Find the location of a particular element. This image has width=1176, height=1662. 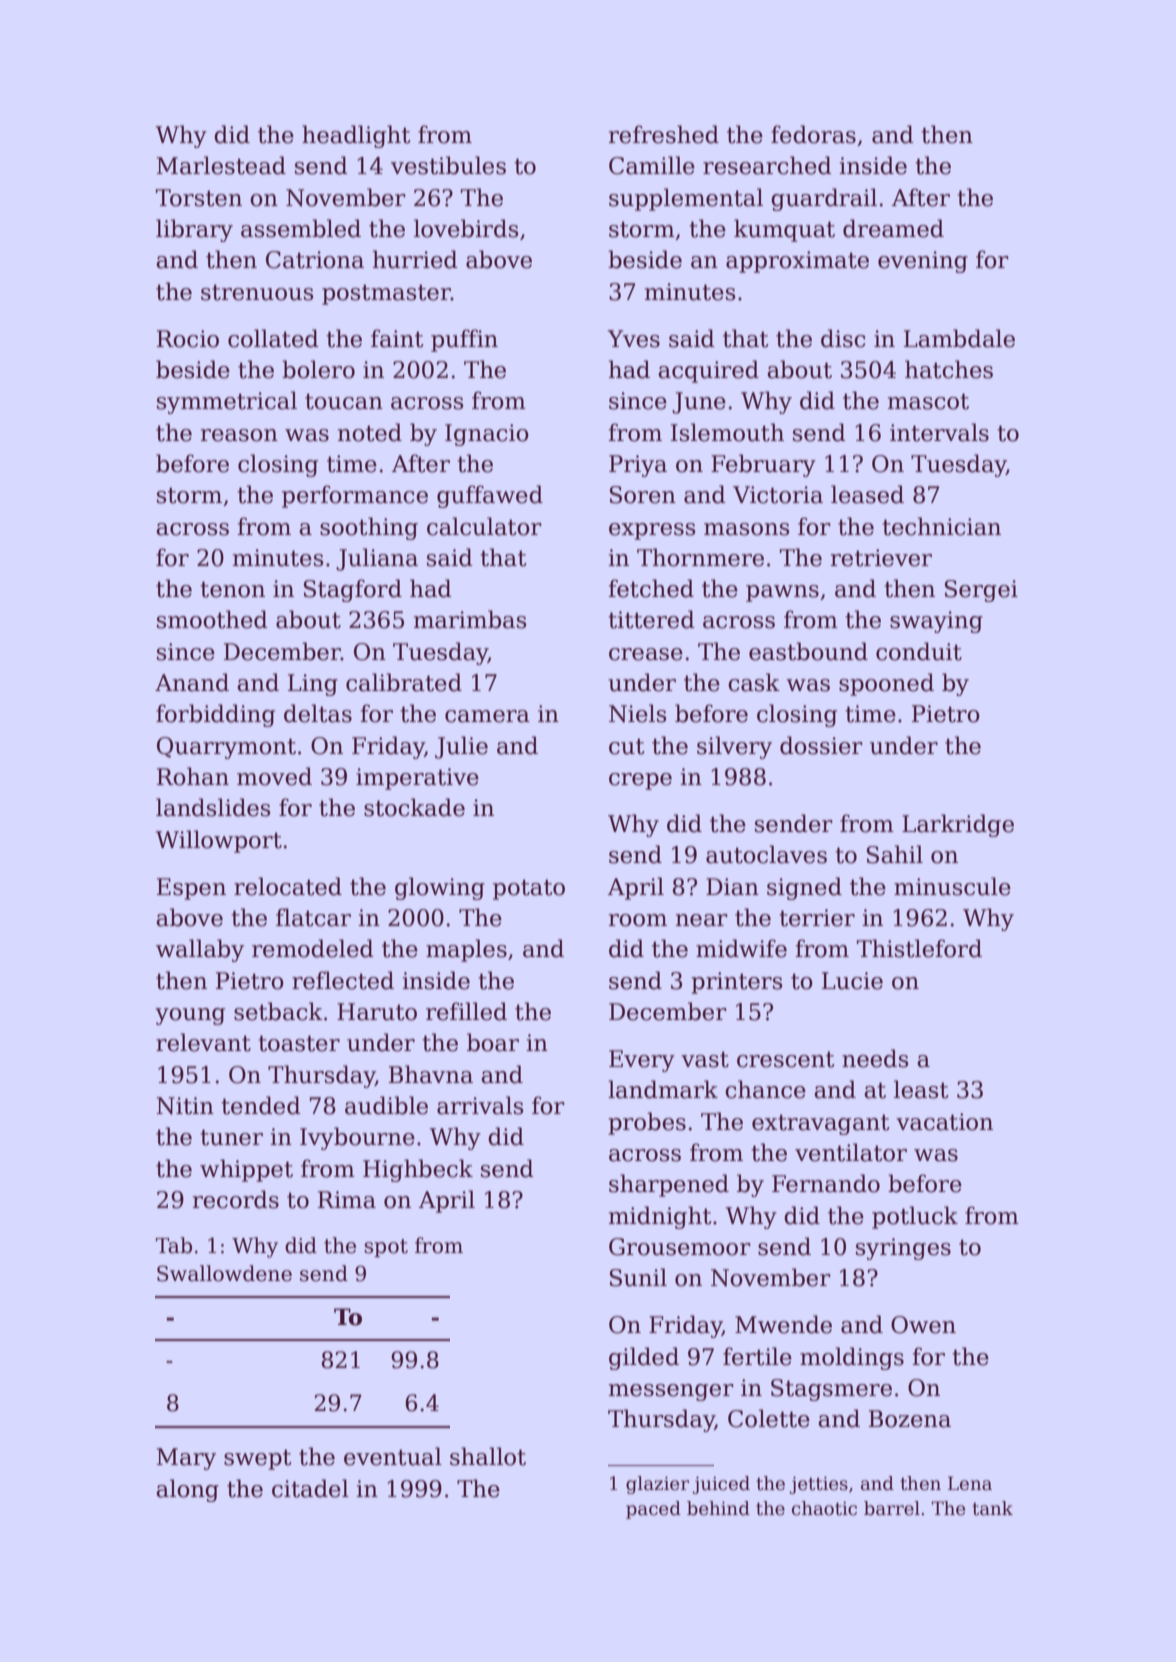

Thistleford is located at coordinates (919, 948).
